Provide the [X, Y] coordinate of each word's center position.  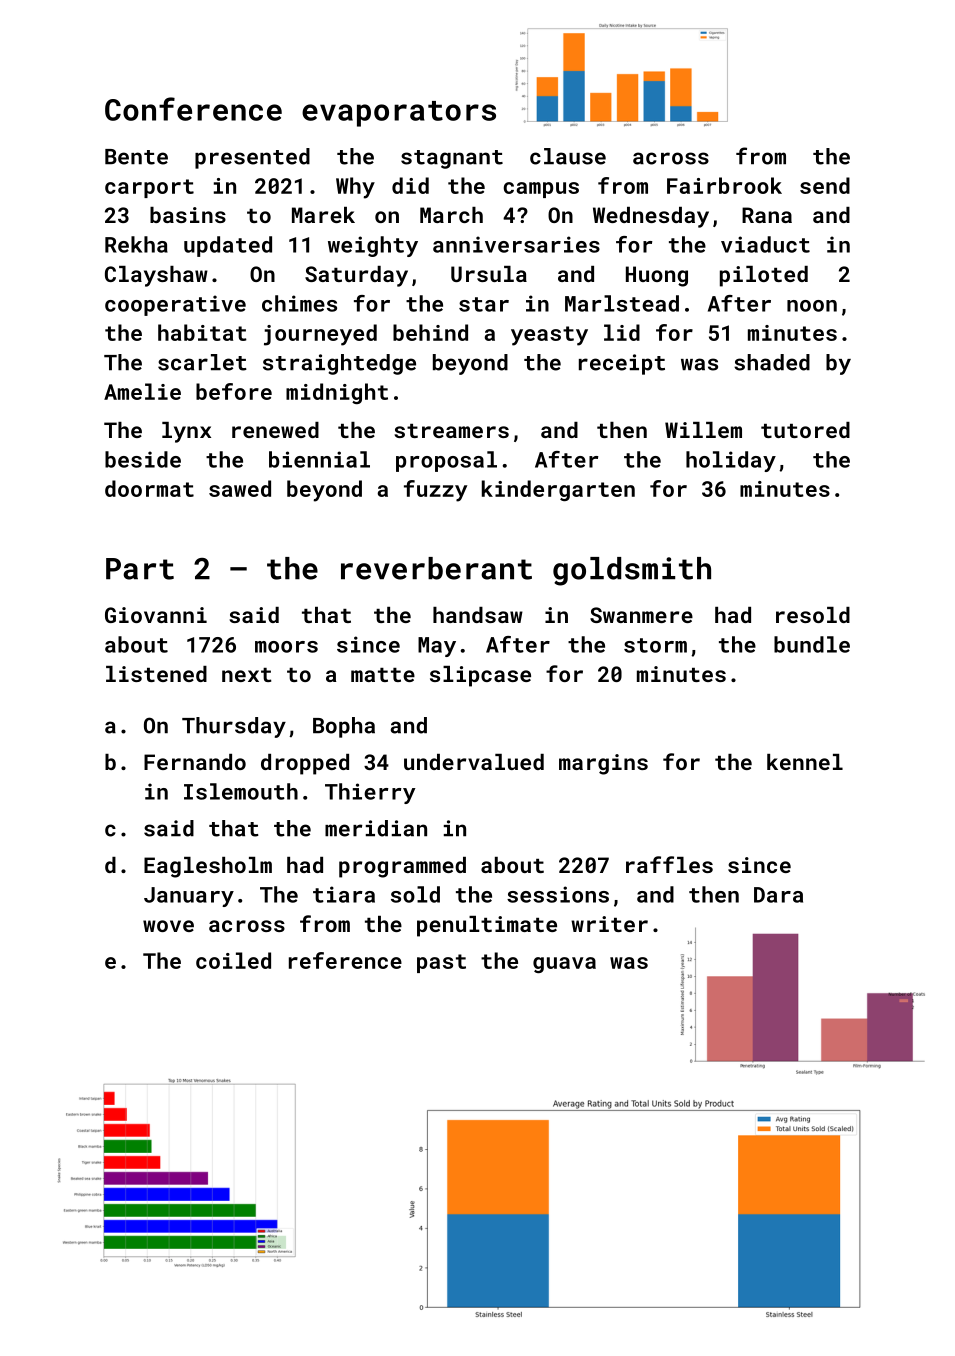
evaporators [399, 114]
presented [252, 158]
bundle [812, 644]
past [441, 963]
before [234, 391]
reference [345, 960]
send [825, 185]
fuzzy [435, 491]
